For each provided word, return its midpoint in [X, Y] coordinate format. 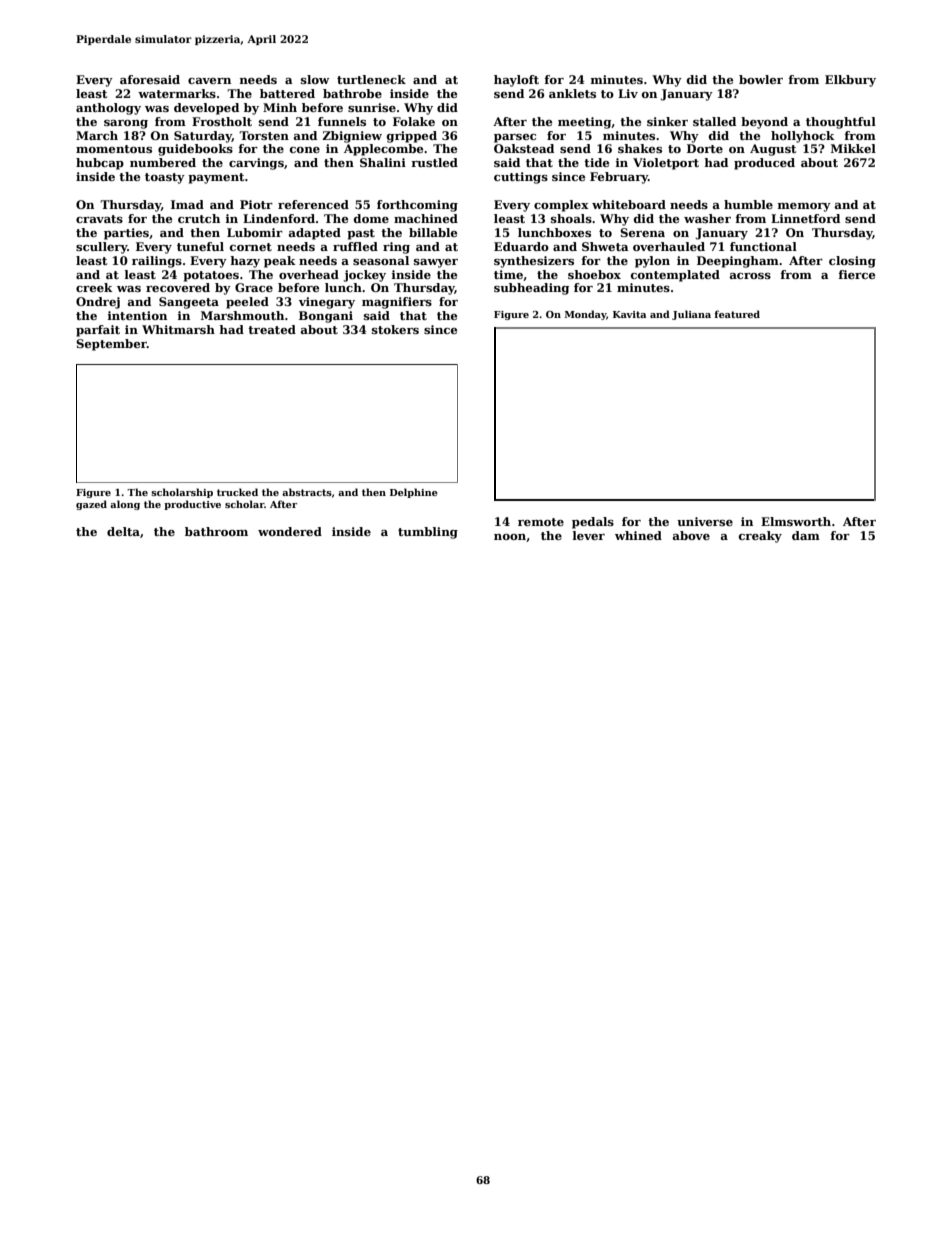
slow [315, 79]
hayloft [516, 81]
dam [806, 535]
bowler [761, 79]
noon [510, 537]
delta [123, 531]
